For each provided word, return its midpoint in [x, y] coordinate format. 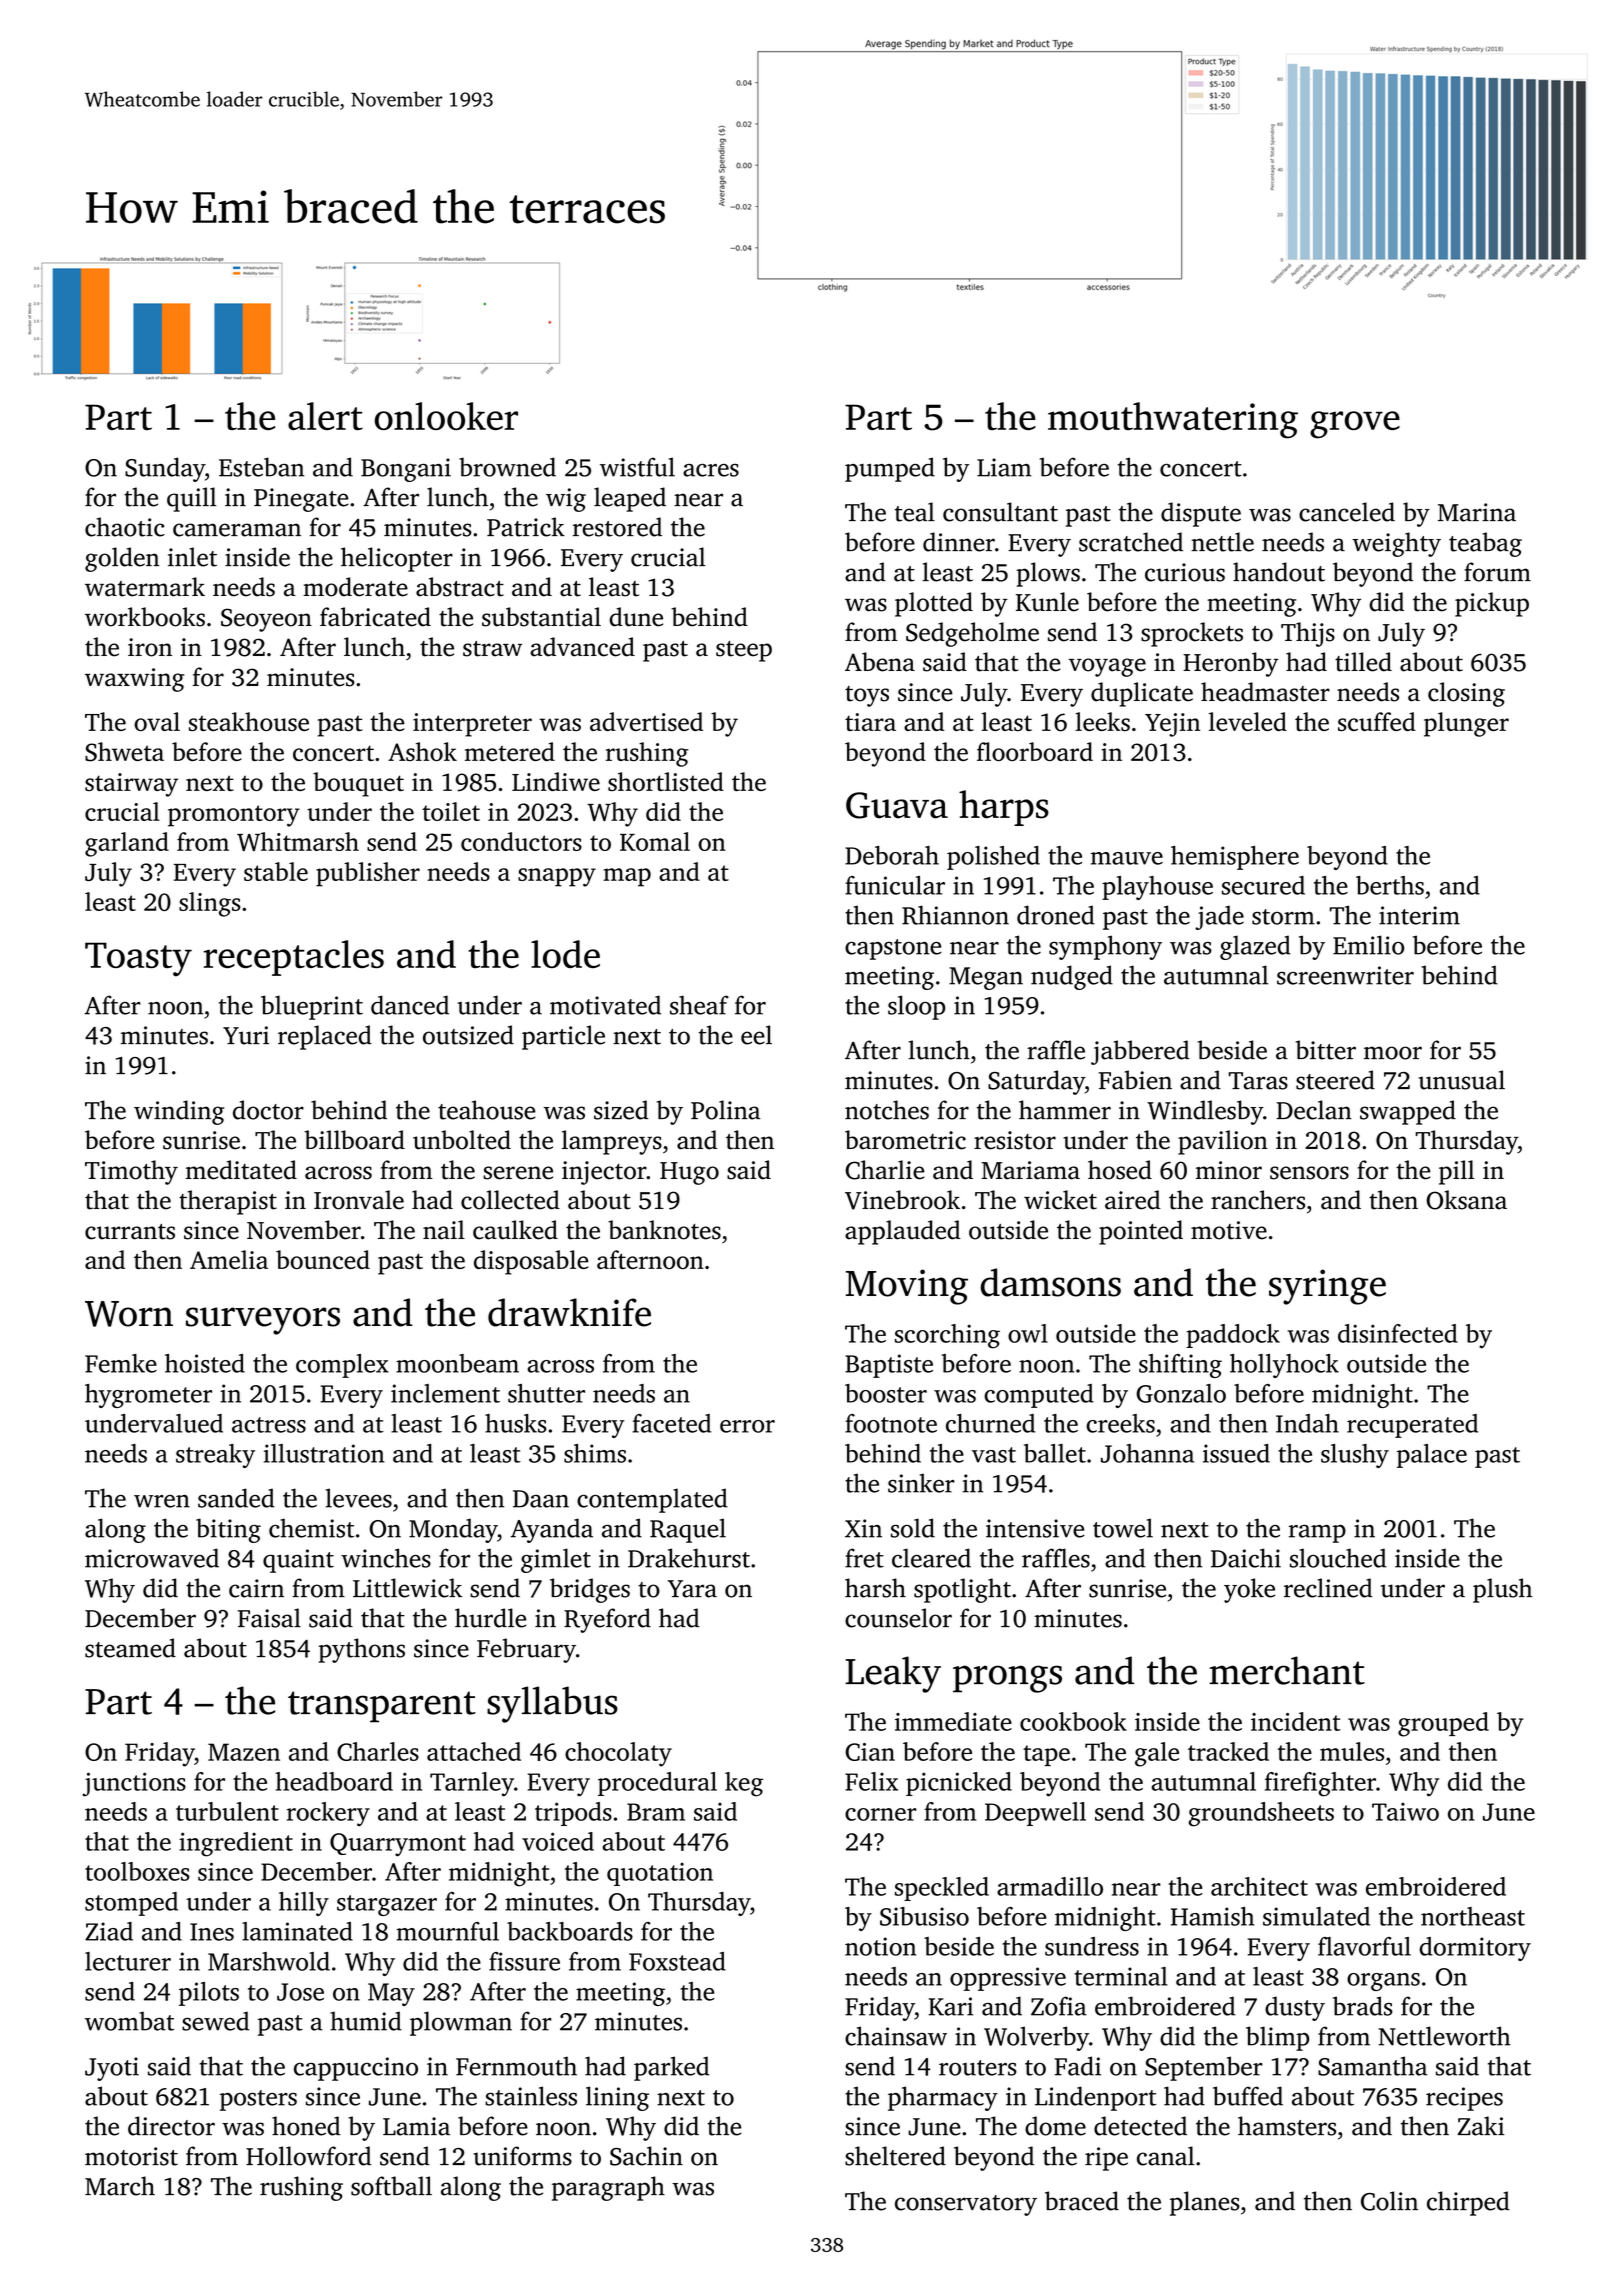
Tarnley [472, 1784]
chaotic [125, 527]
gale [1157, 1754]
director [171, 2126]
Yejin [1172, 725]
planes [1205, 2203]
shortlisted [666, 781]
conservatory [966, 2205]
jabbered [1140, 1052]
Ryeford [607, 1620]
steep [744, 651]
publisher [368, 874]
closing [1466, 694]
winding [179, 1112]
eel [756, 1035]
